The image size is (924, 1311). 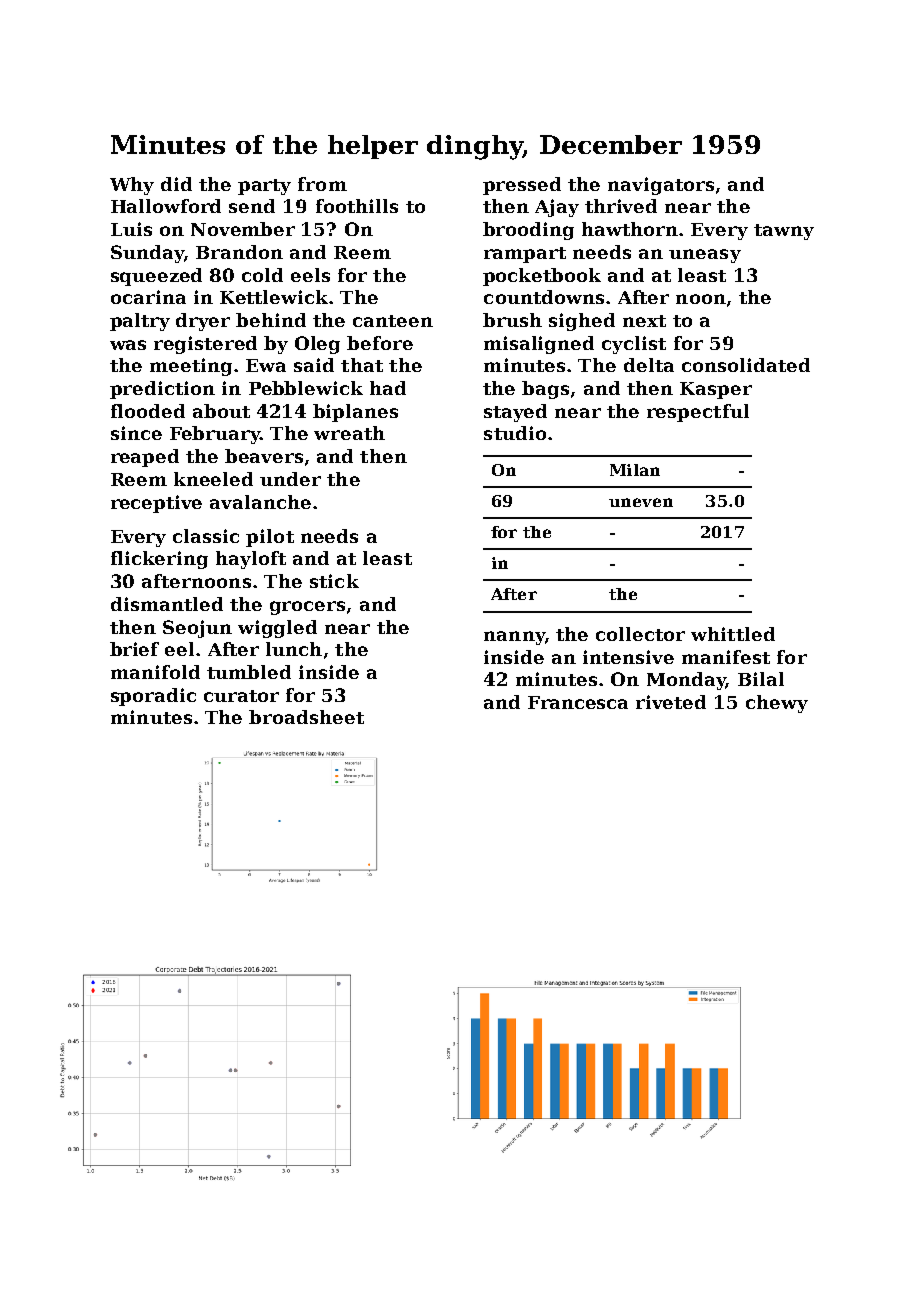 What do you see at coordinates (578, 702) in the document?
I see `Francesca` at bounding box center [578, 702].
